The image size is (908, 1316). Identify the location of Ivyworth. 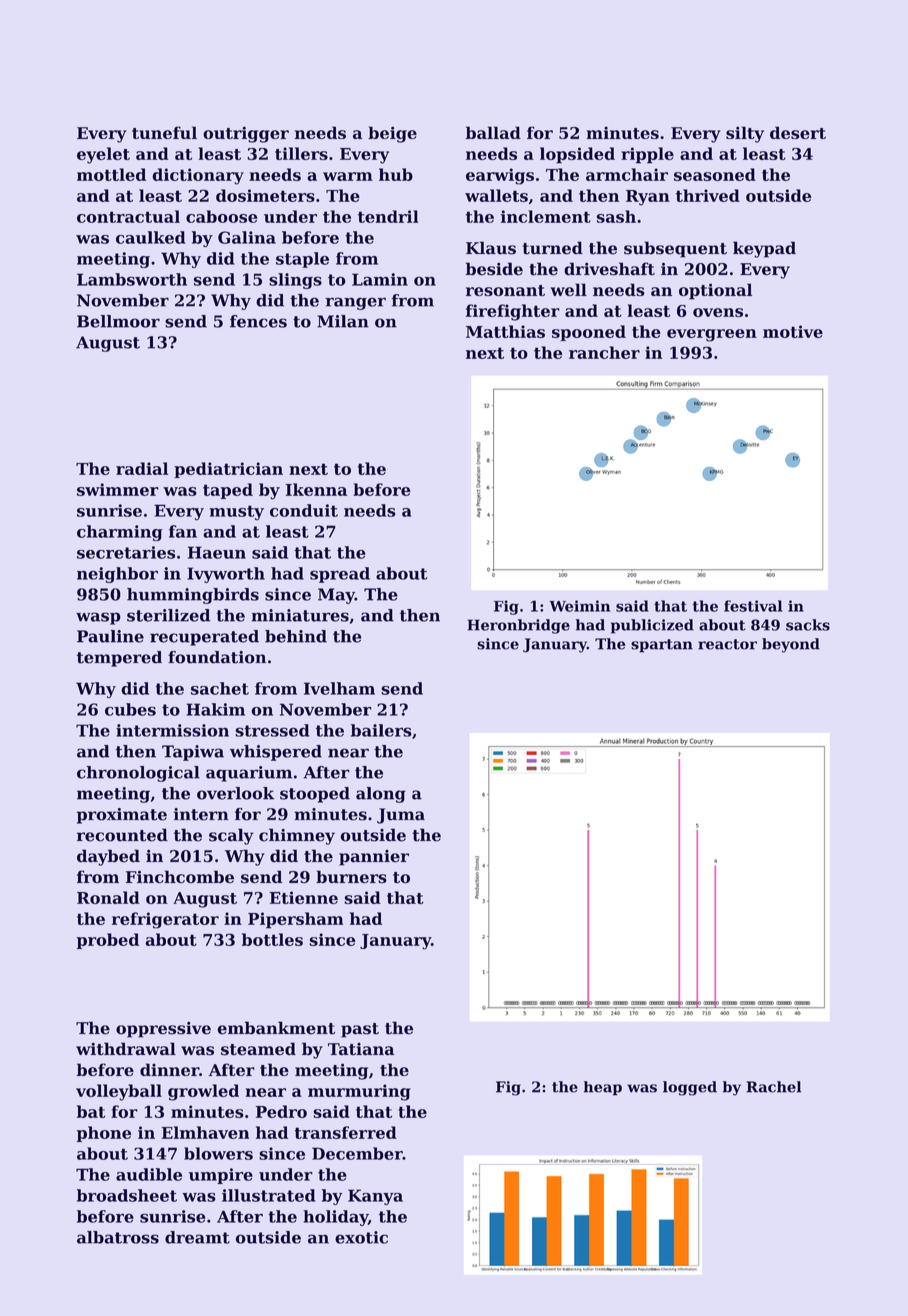
(226, 575).
